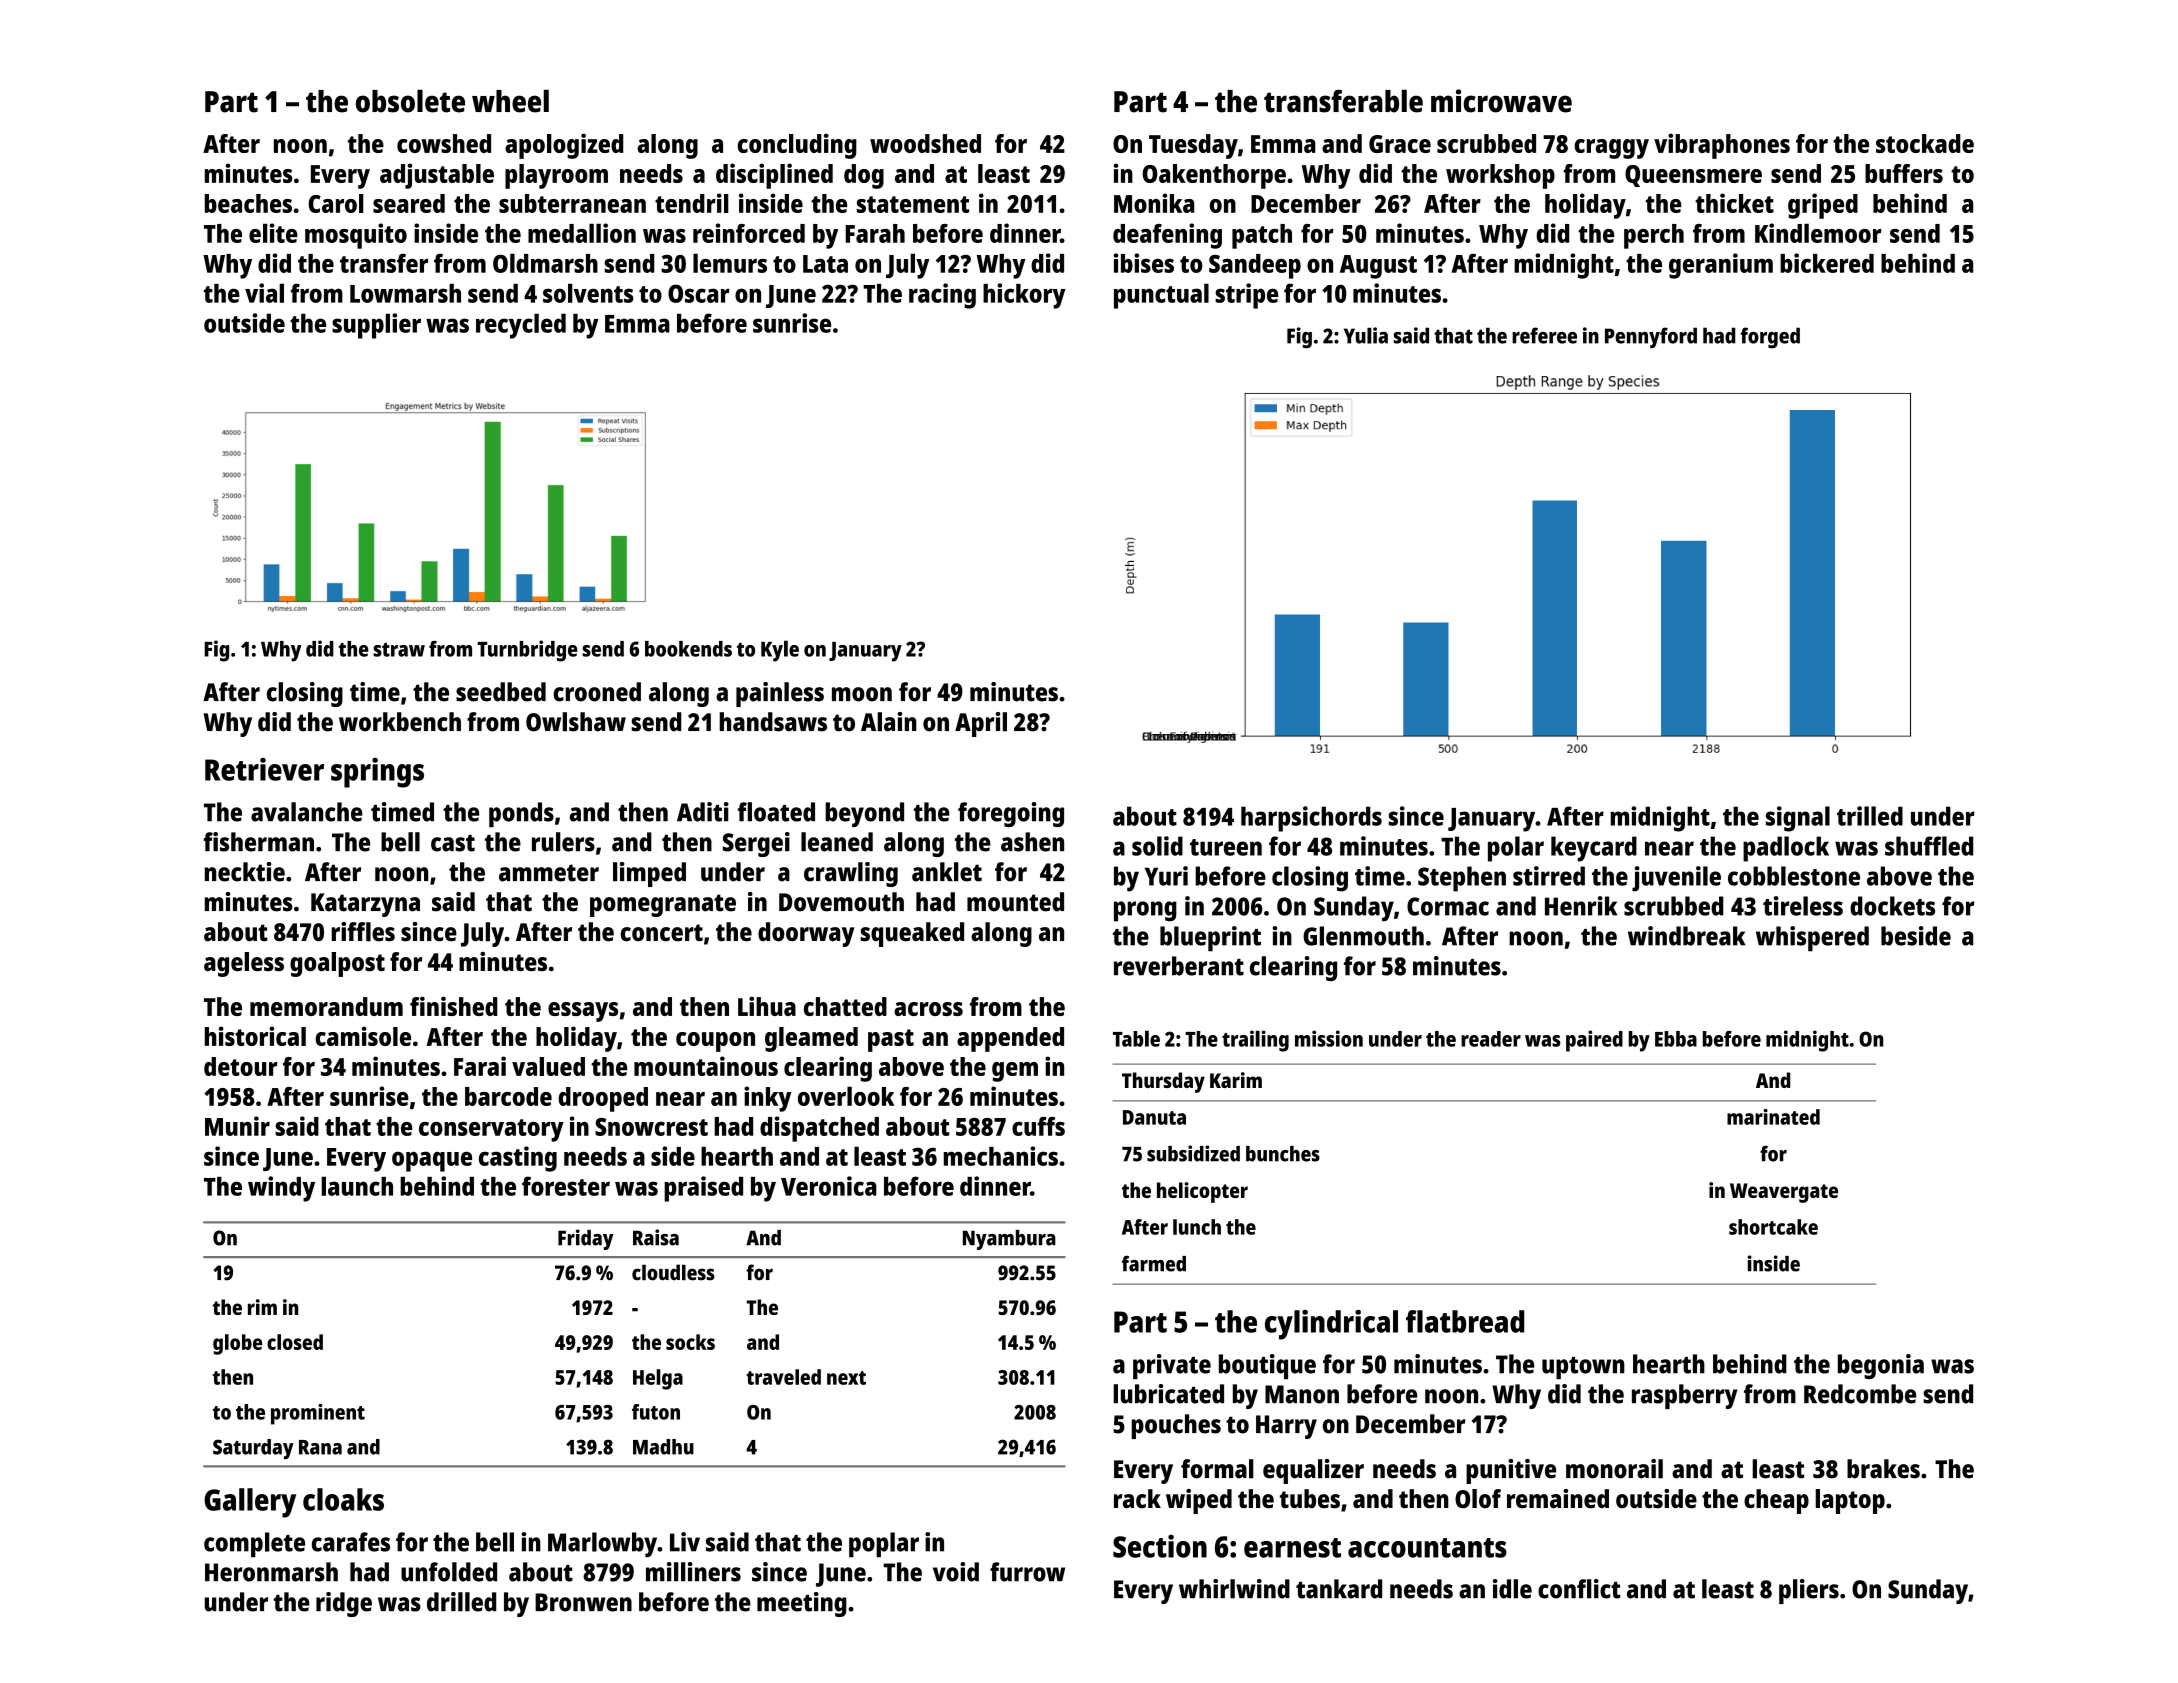  What do you see at coordinates (244, 964) in the document?
I see `ageless` at bounding box center [244, 964].
